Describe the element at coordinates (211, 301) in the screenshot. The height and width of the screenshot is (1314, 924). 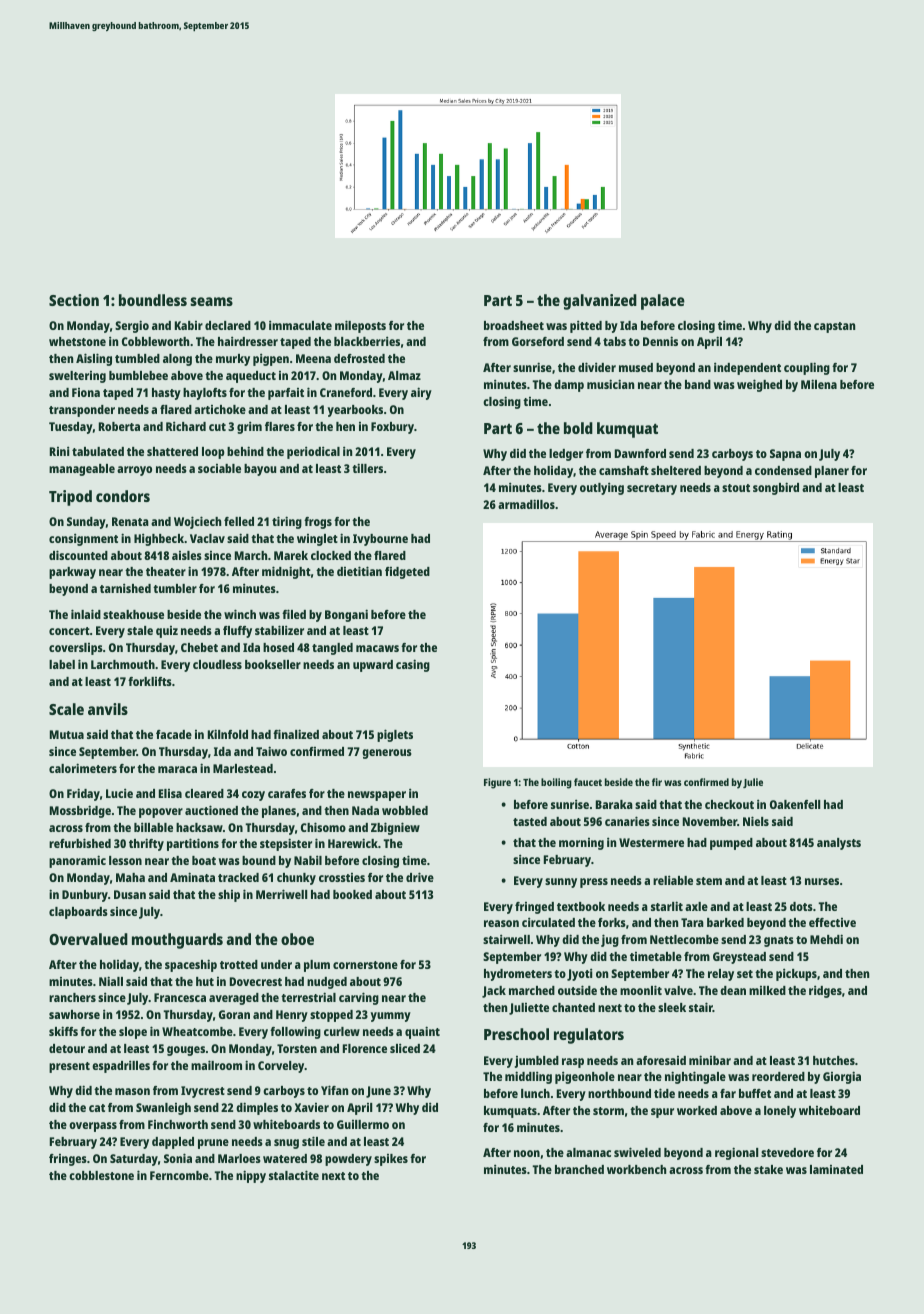
I see `seams` at that location.
